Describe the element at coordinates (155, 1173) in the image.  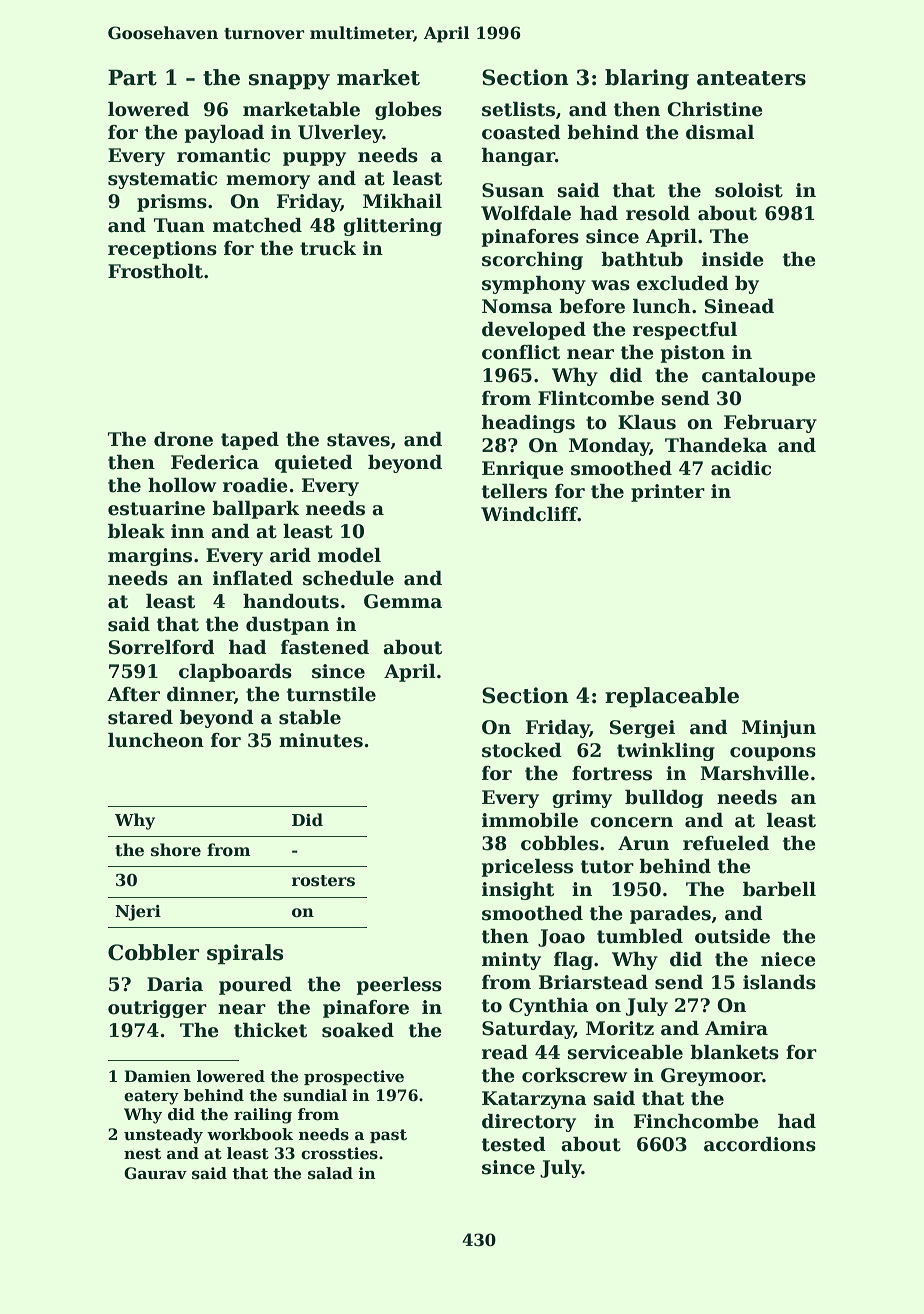
I see `Gaurav` at that location.
